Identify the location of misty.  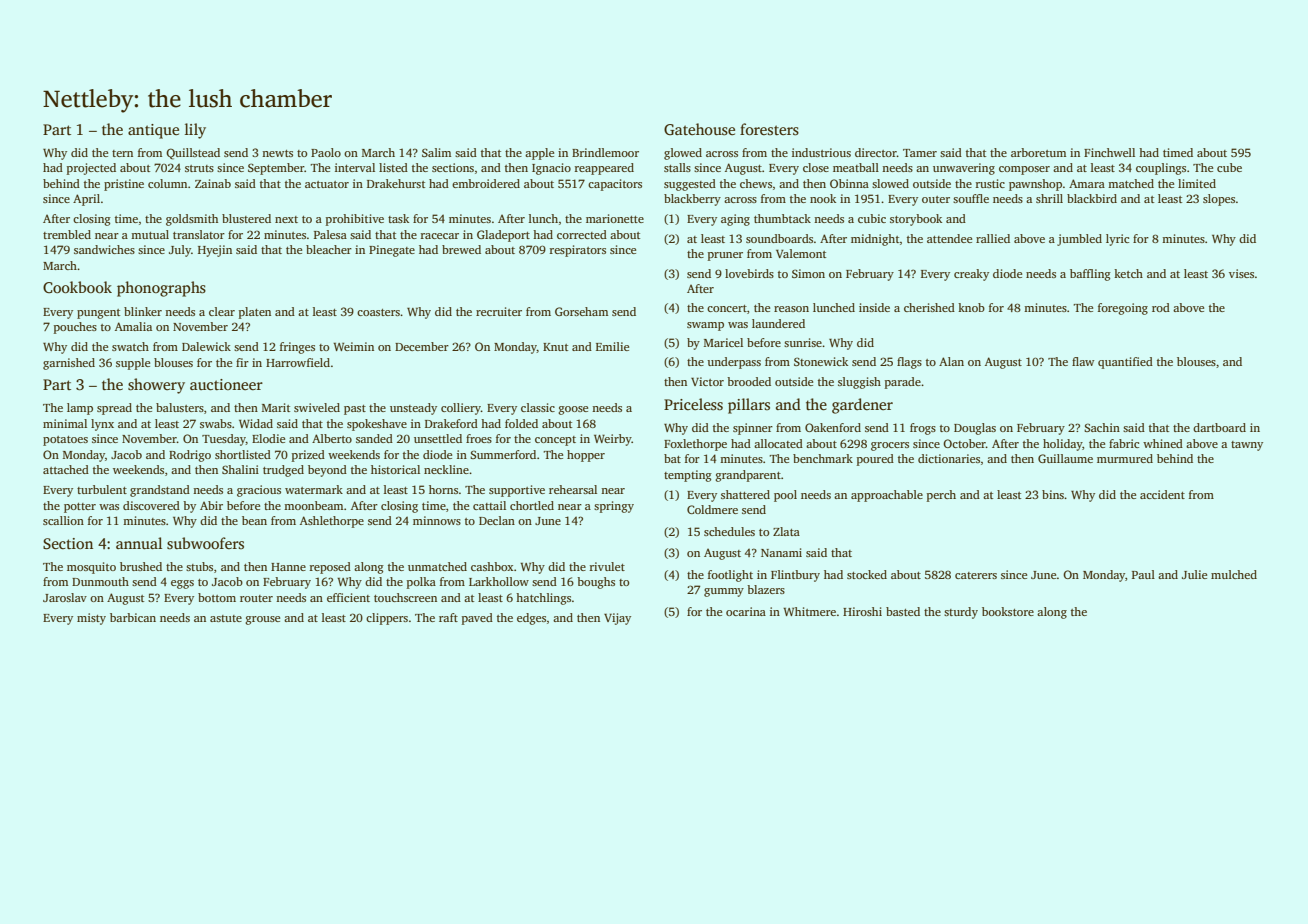
(91, 619).
